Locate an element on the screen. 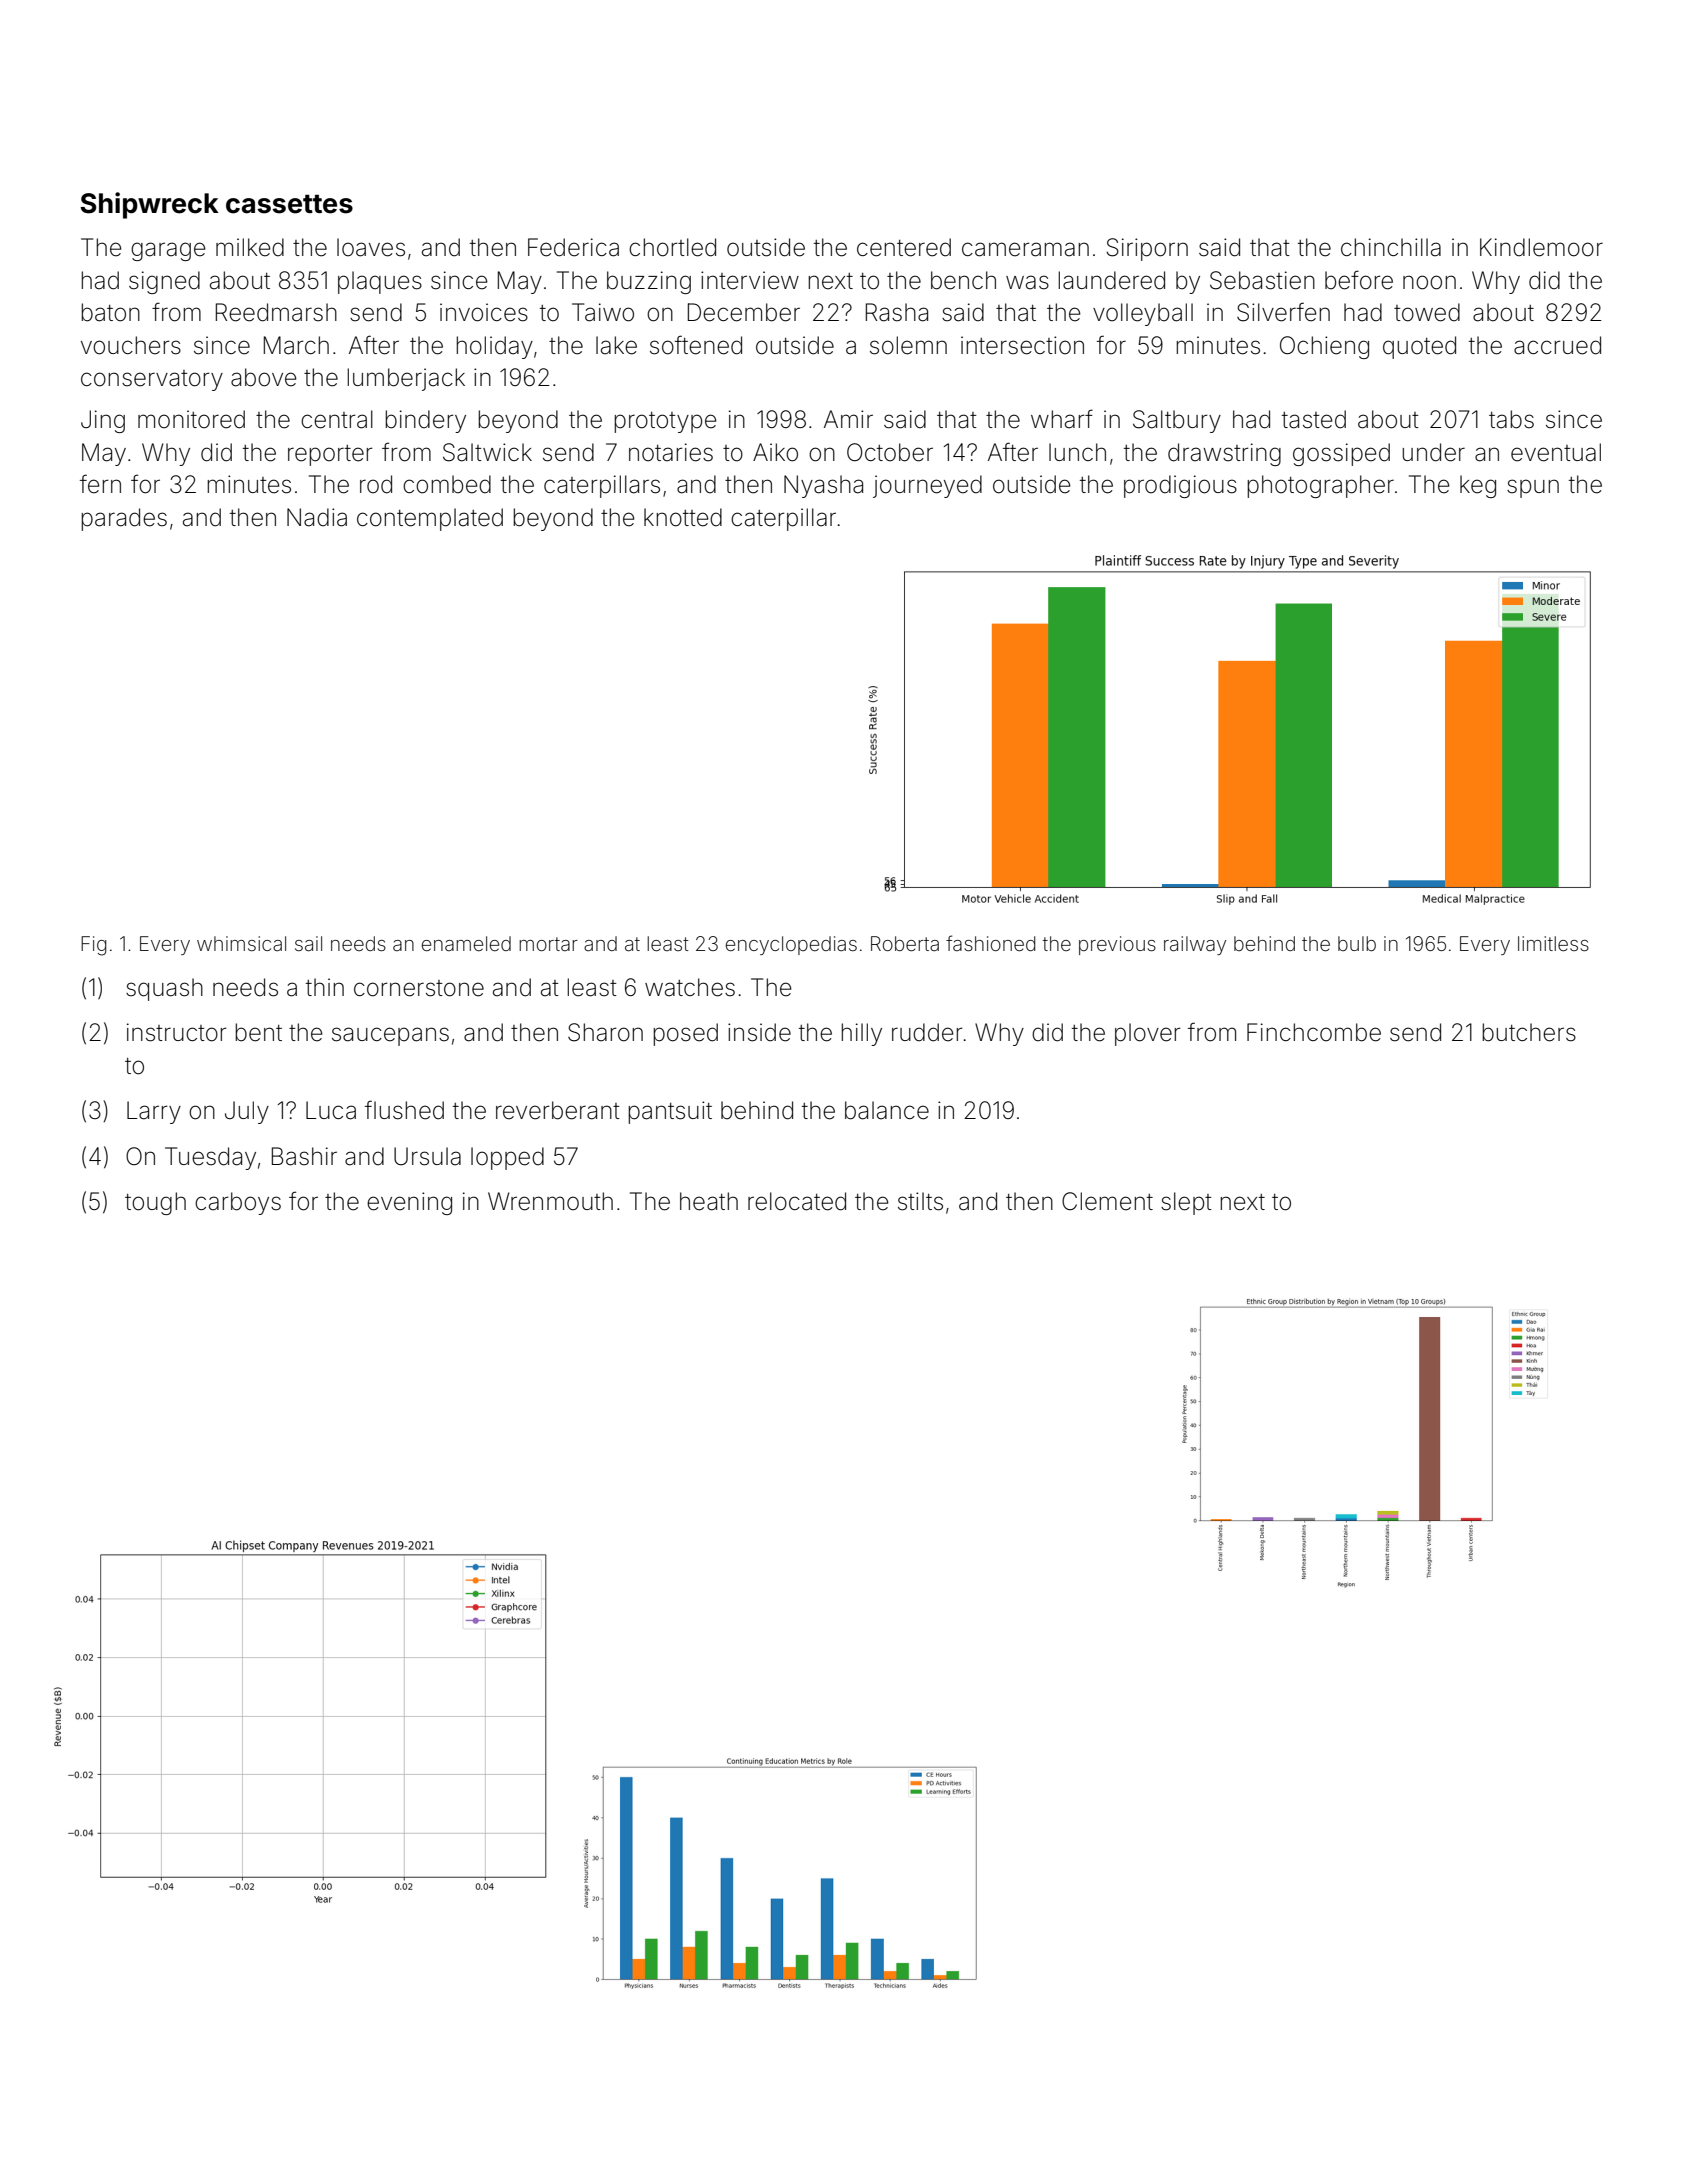  Wrenmouth is located at coordinates (550, 1201).
